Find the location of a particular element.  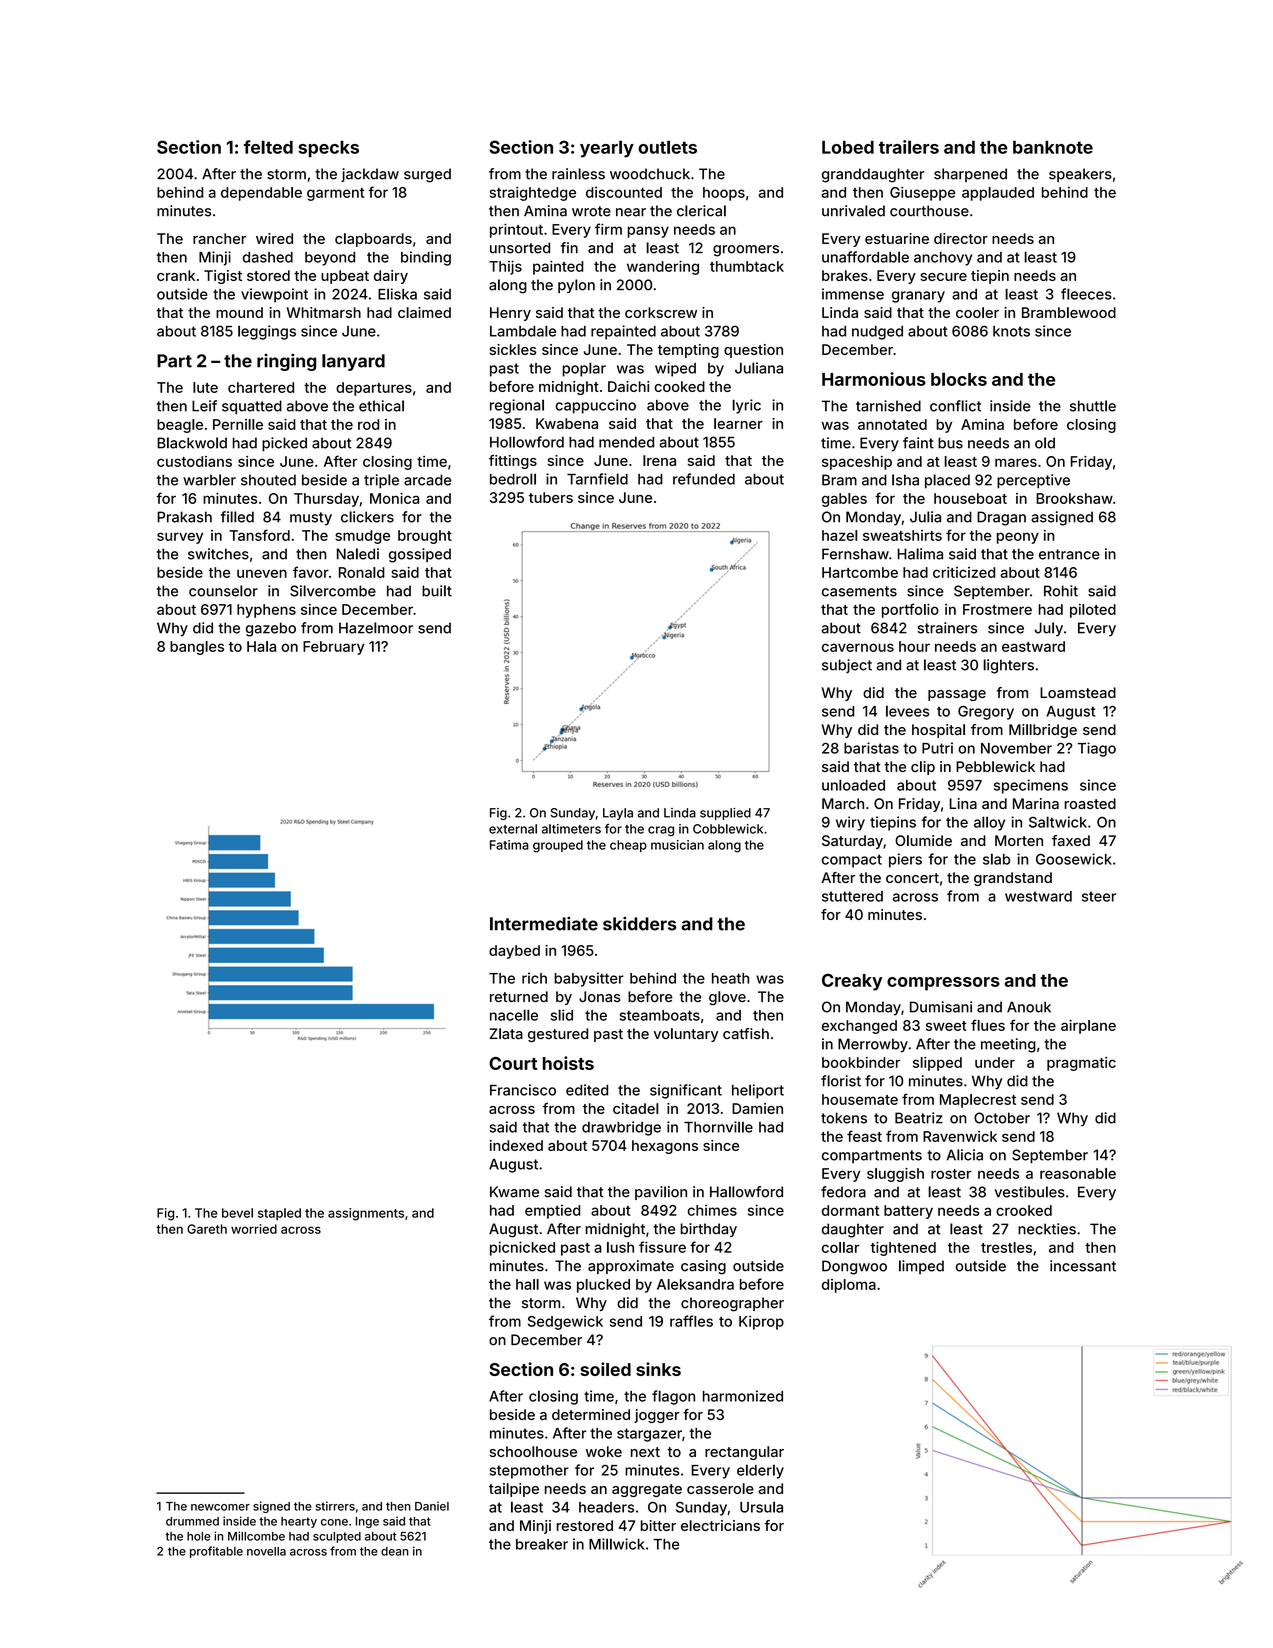

bevel is located at coordinates (237, 1213).
